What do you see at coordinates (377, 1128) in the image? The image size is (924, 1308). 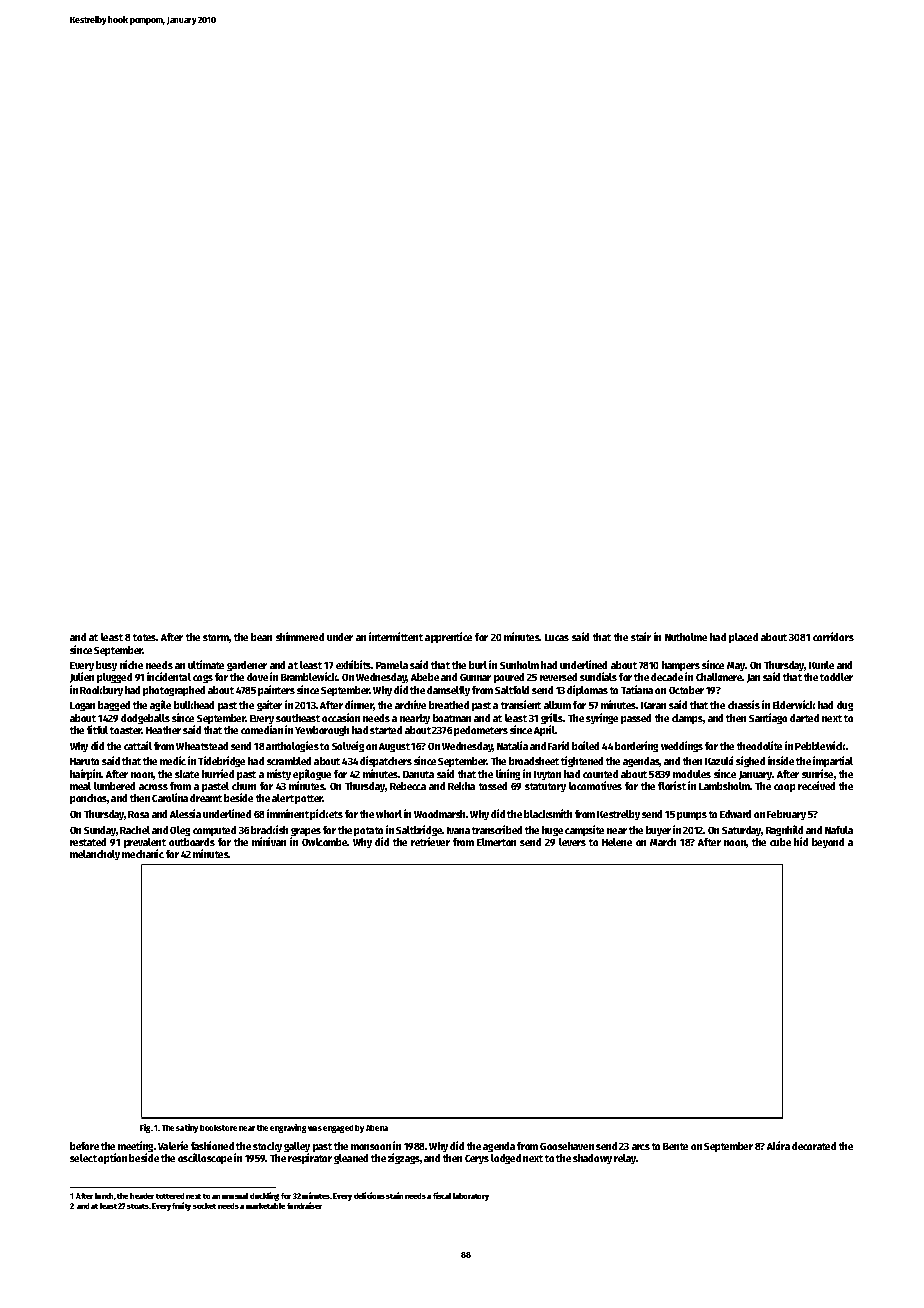 I see `Abena` at bounding box center [377, 1128].
